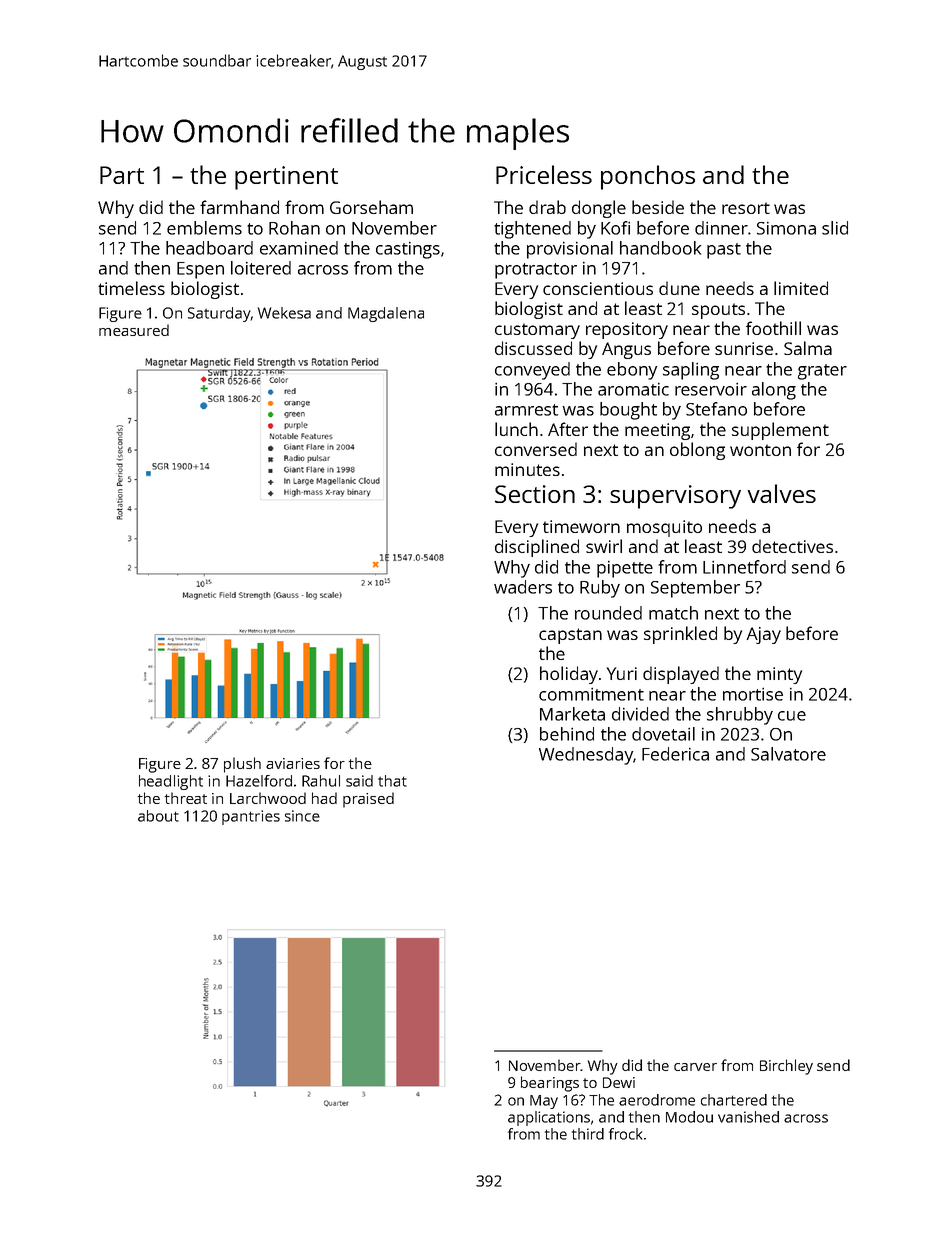  What do you see at coordinates (386, 314) in the image?
I see `Magdalena` at bounding box center [386, 314].
